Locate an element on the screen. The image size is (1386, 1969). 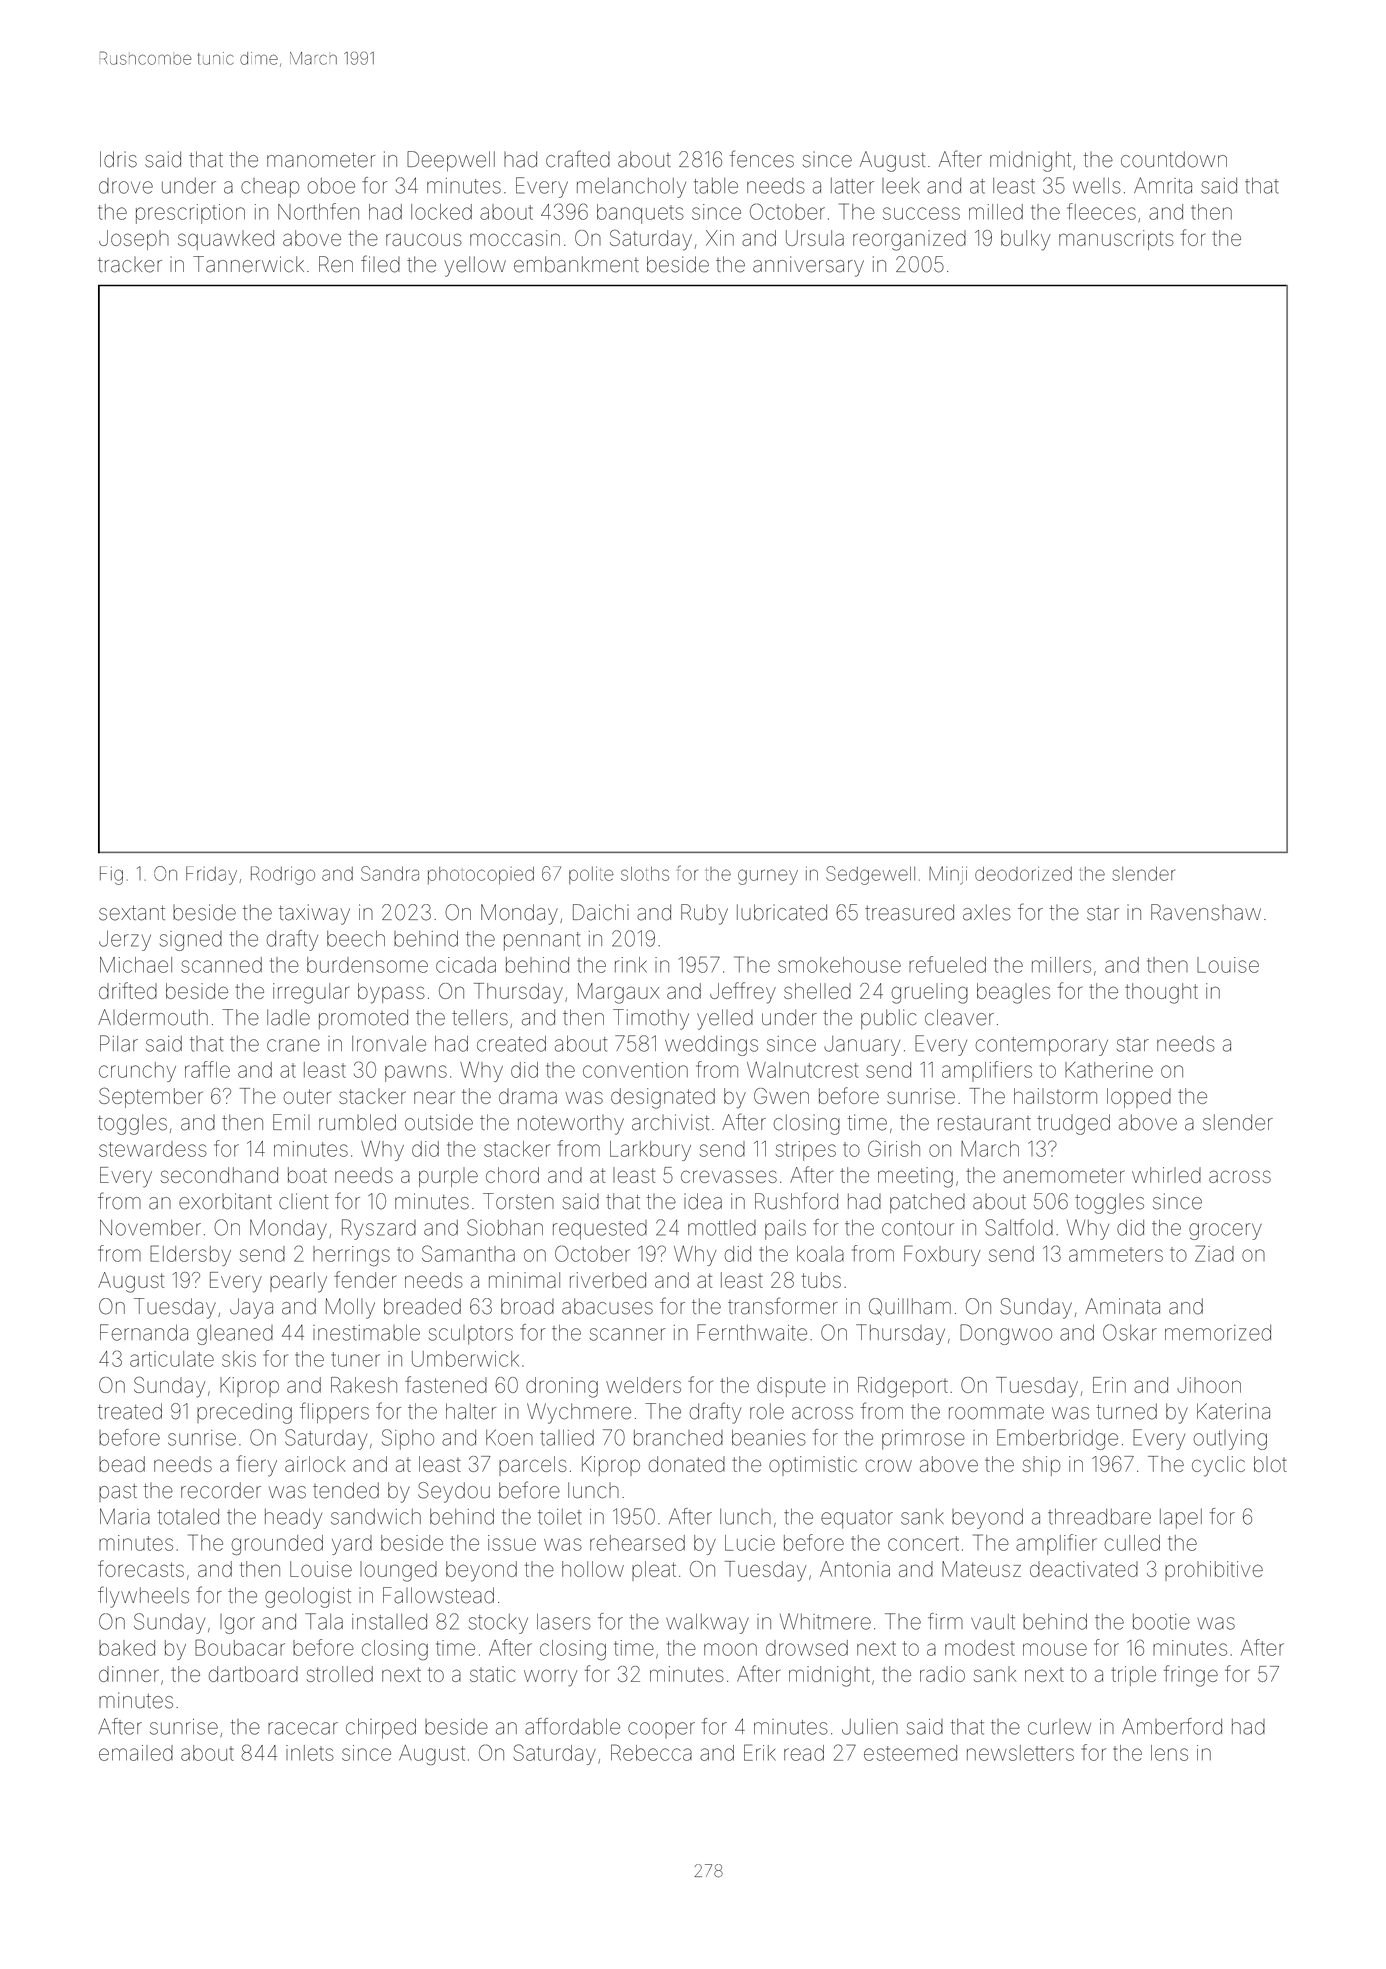
wells is located at coordinates (1097, 186).
